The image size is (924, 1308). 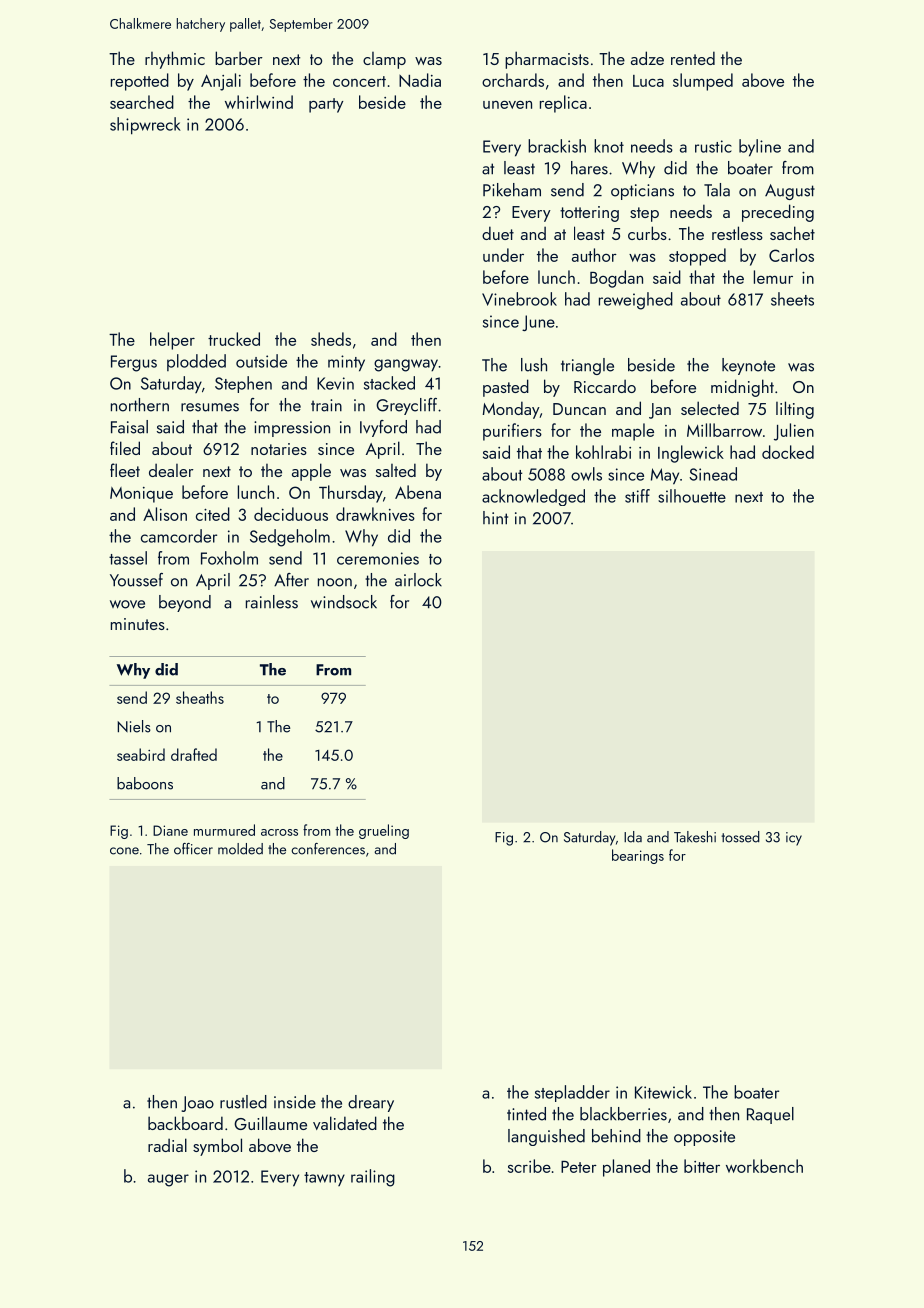 What do you see at coordinates (124, 851) in the screenshot?
I see `cone` at bounding box center [124, 851].
